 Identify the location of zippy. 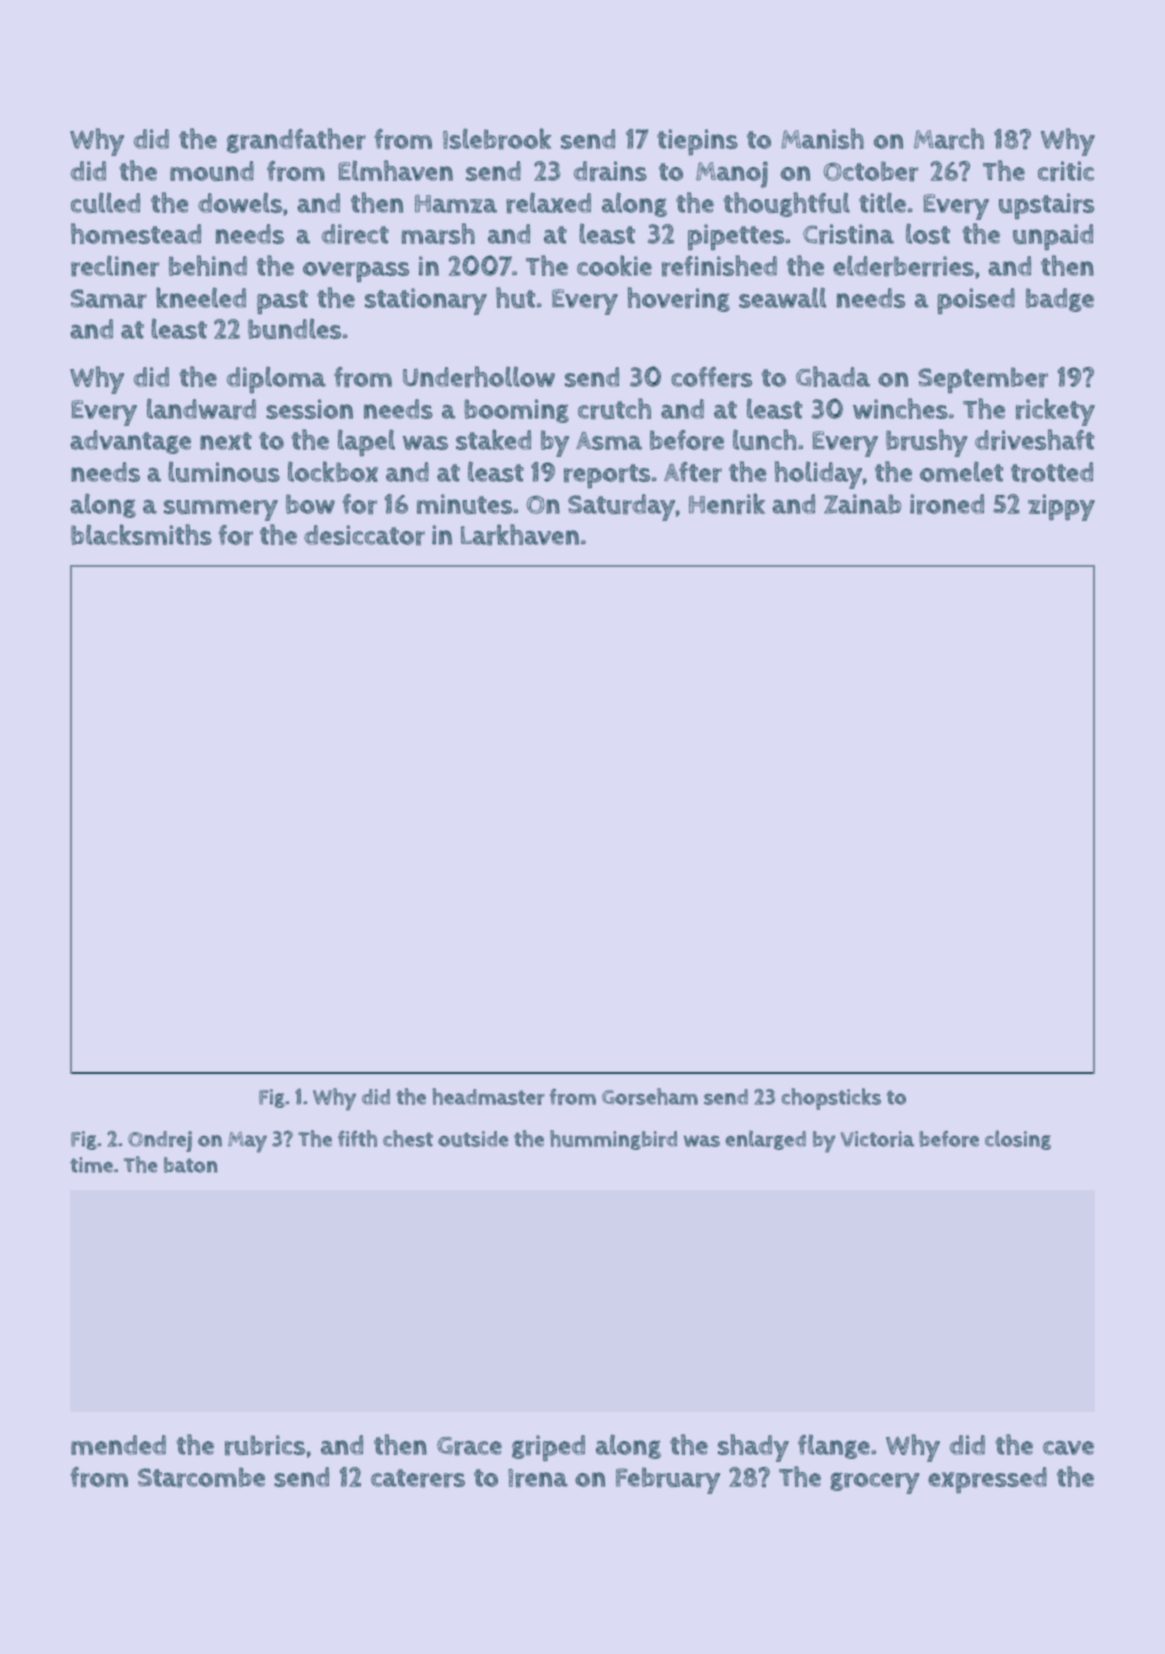
(1061, 507).
